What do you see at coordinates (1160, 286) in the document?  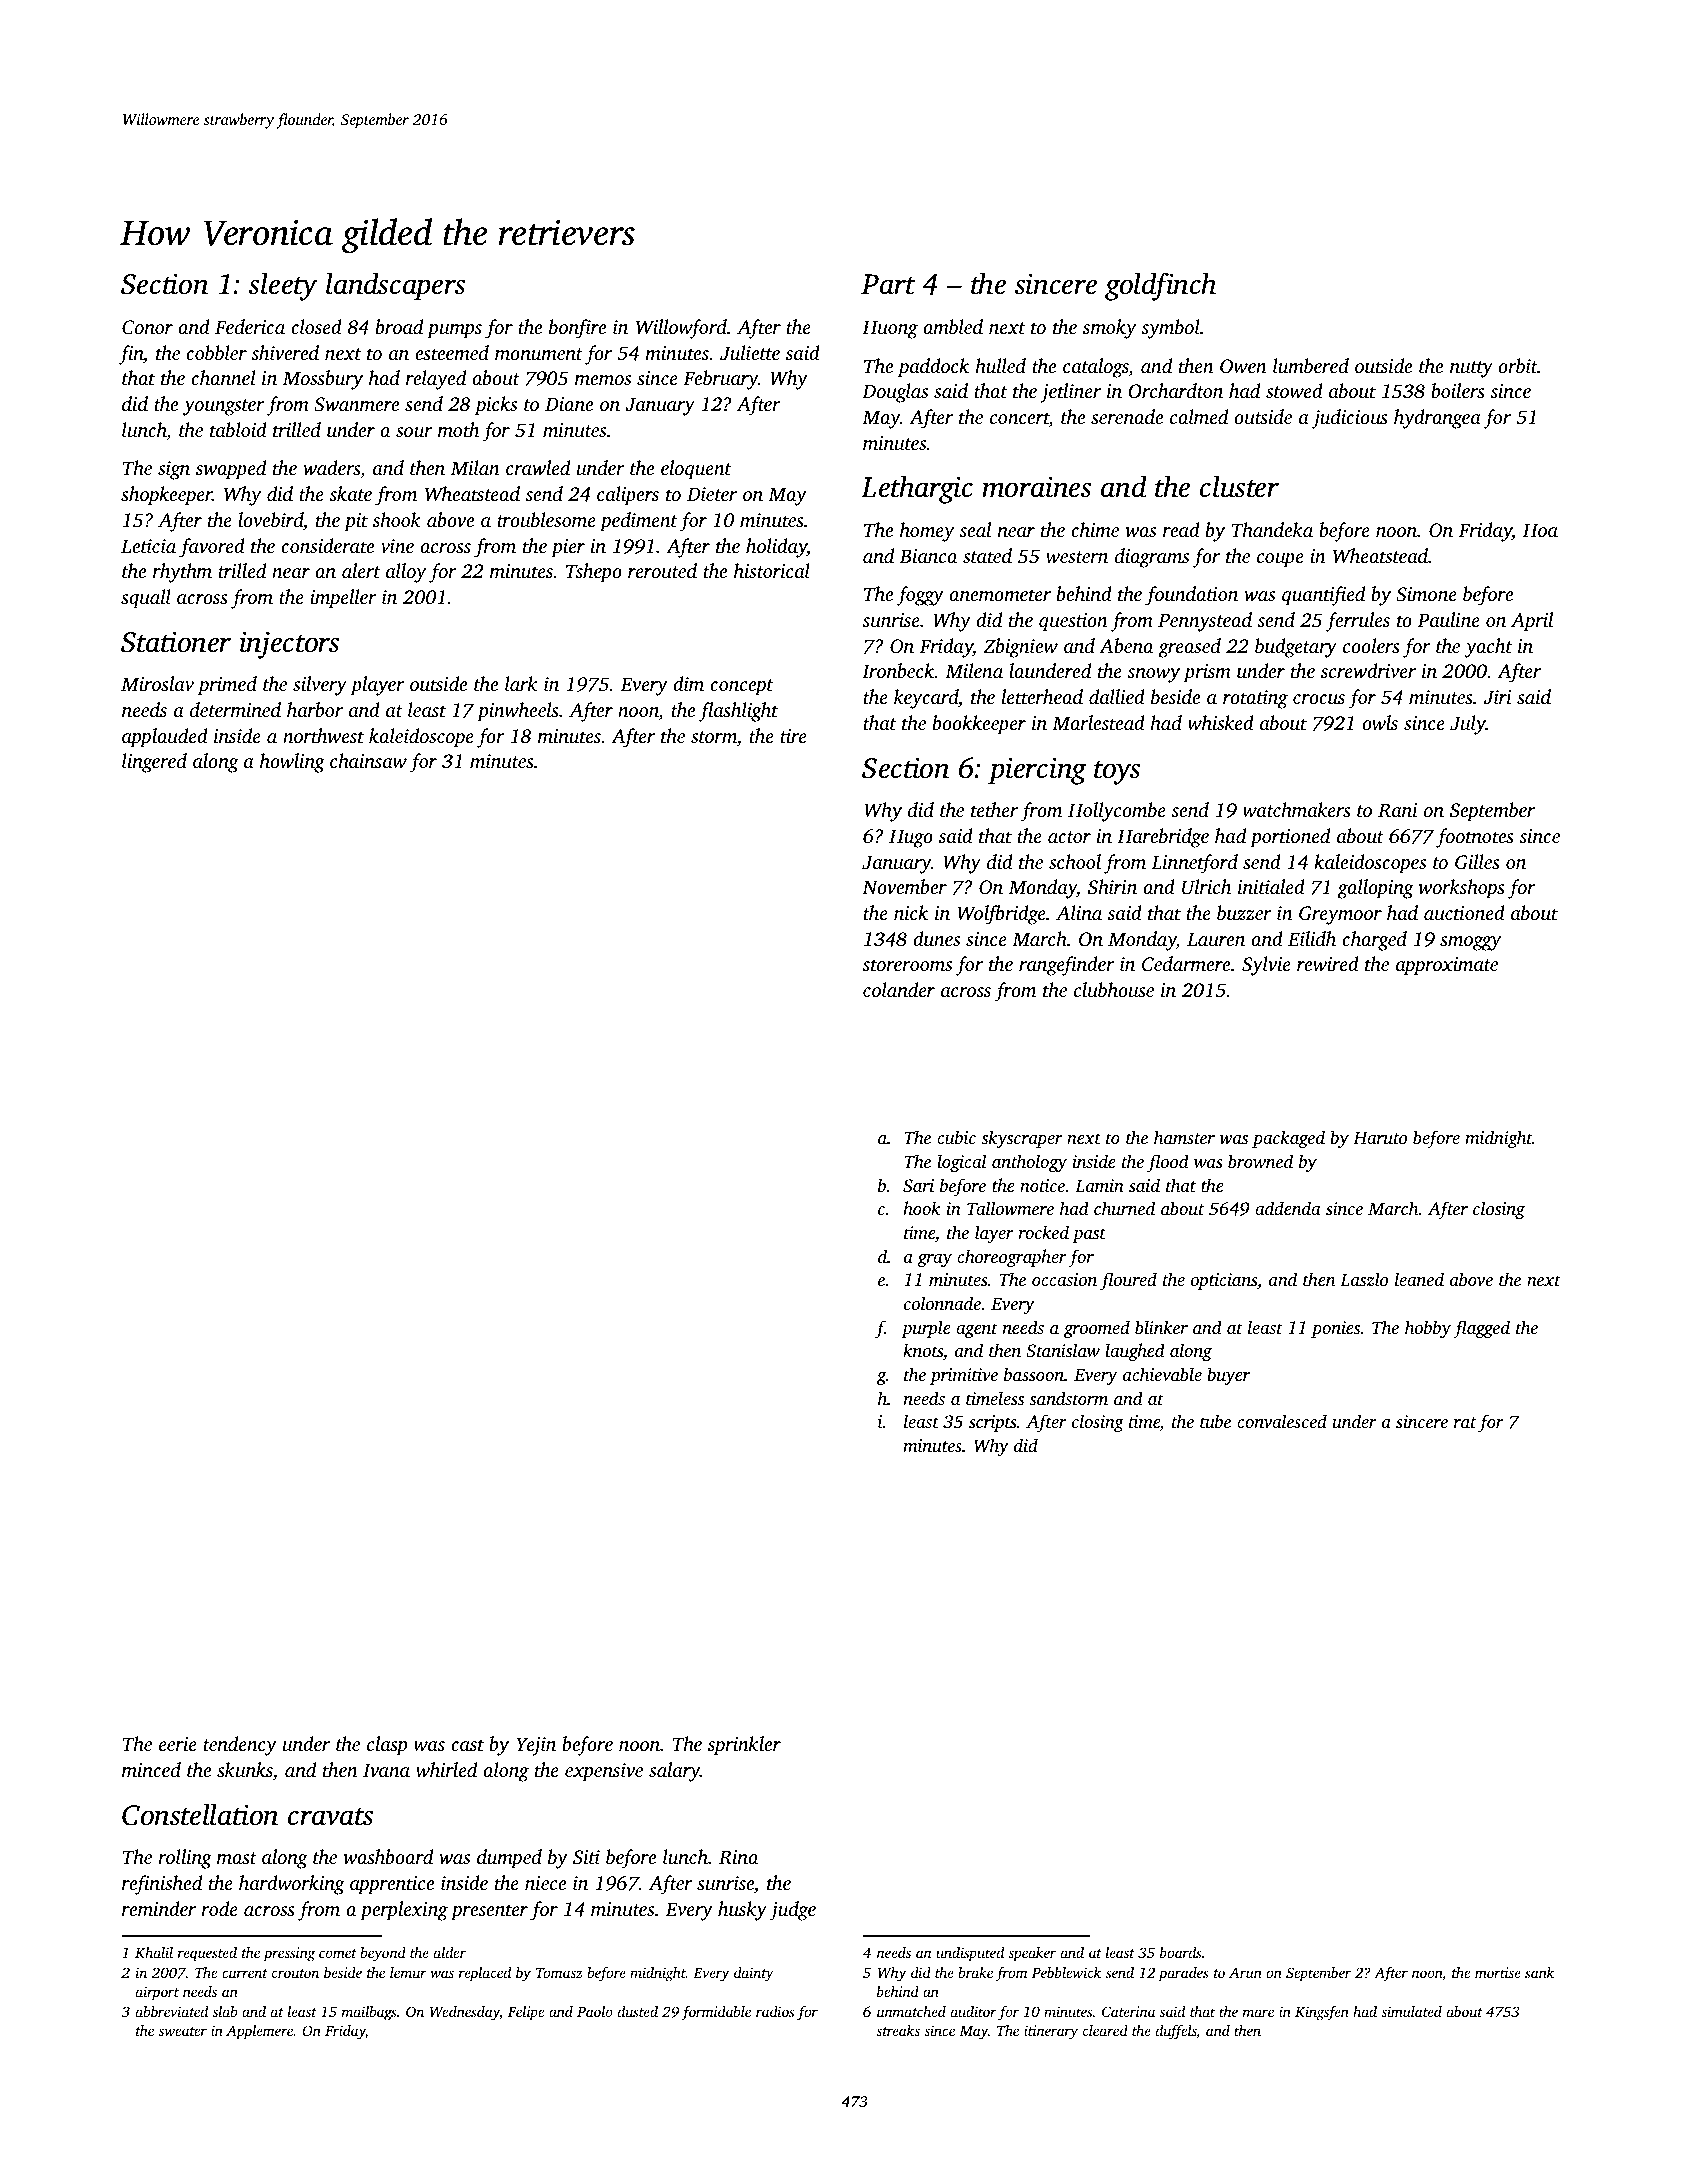 I see `goldfinch` at bounding box center [1160, 286].
